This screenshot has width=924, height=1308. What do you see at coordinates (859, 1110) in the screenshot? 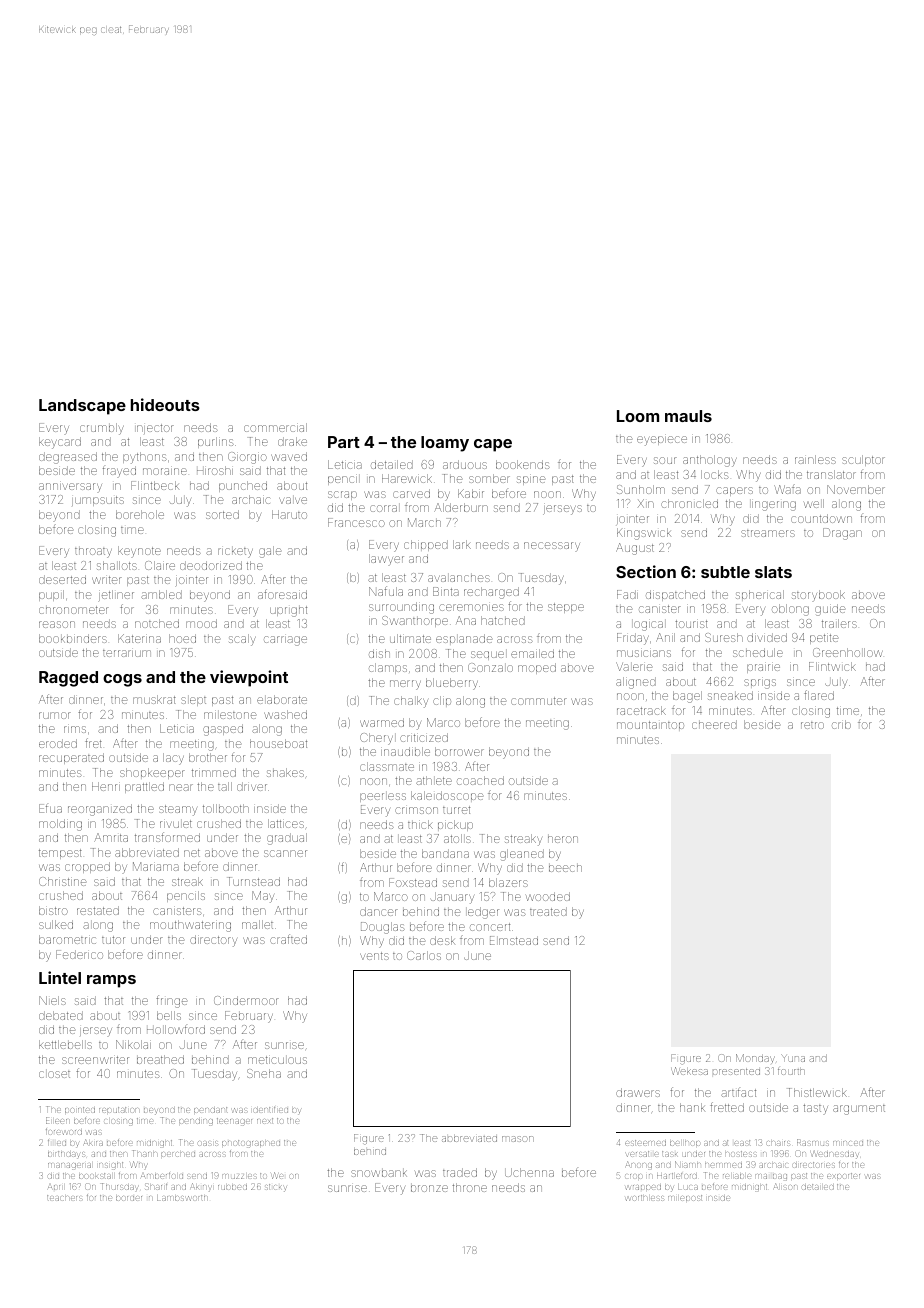
I see `argument` at bounding box center [859, 1110].
